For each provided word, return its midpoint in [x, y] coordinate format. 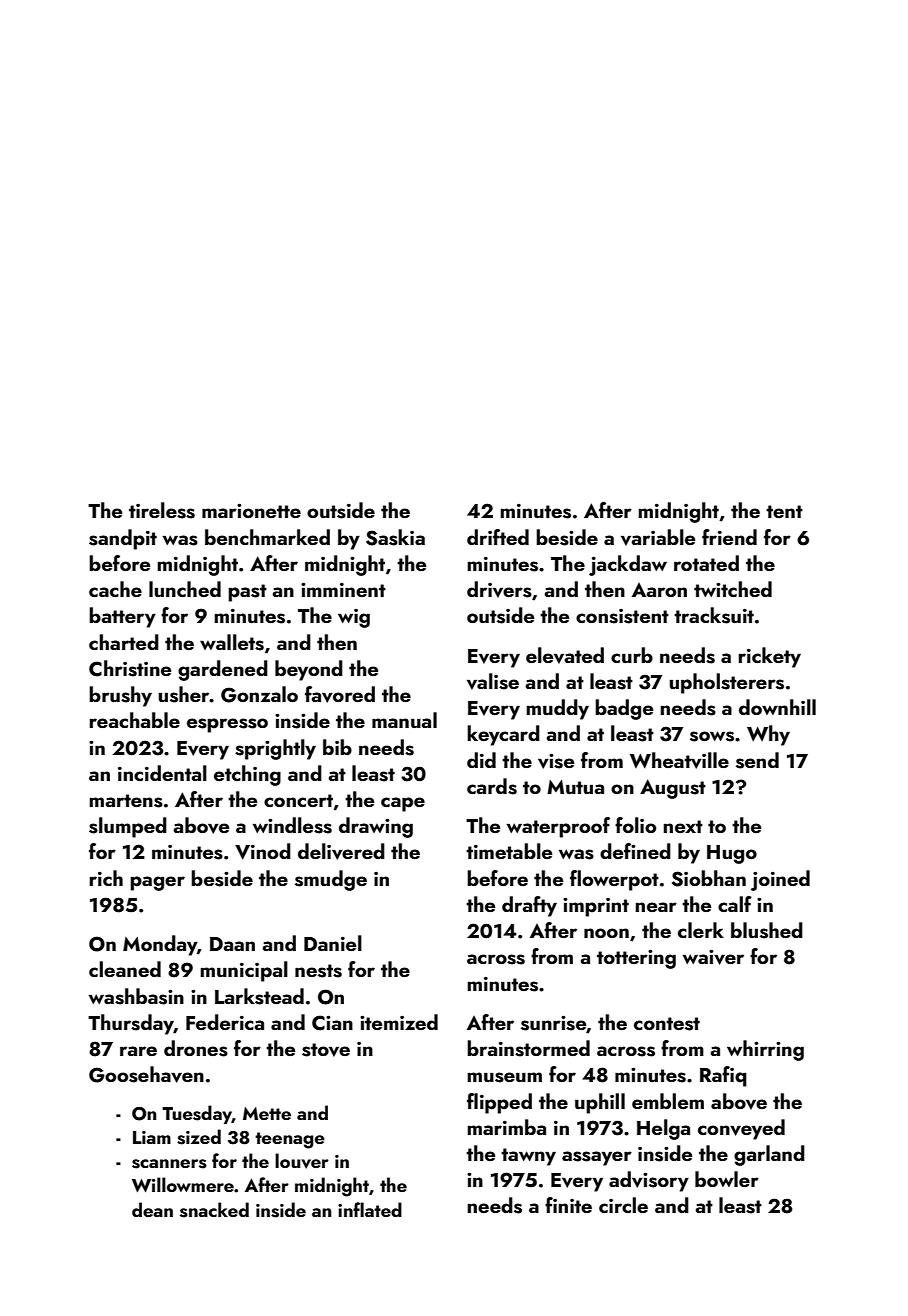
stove [326, 1050]
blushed [767, 930]
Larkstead [259, 996]
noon [606, 933]
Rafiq [723, 1076]
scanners [169, 1164]
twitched [733, 589]
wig [354, 618]
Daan [232, 944]
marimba [507, 1127]
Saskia [395, 537]
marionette [251, 510]
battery [122, 617]
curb [632, 655]
